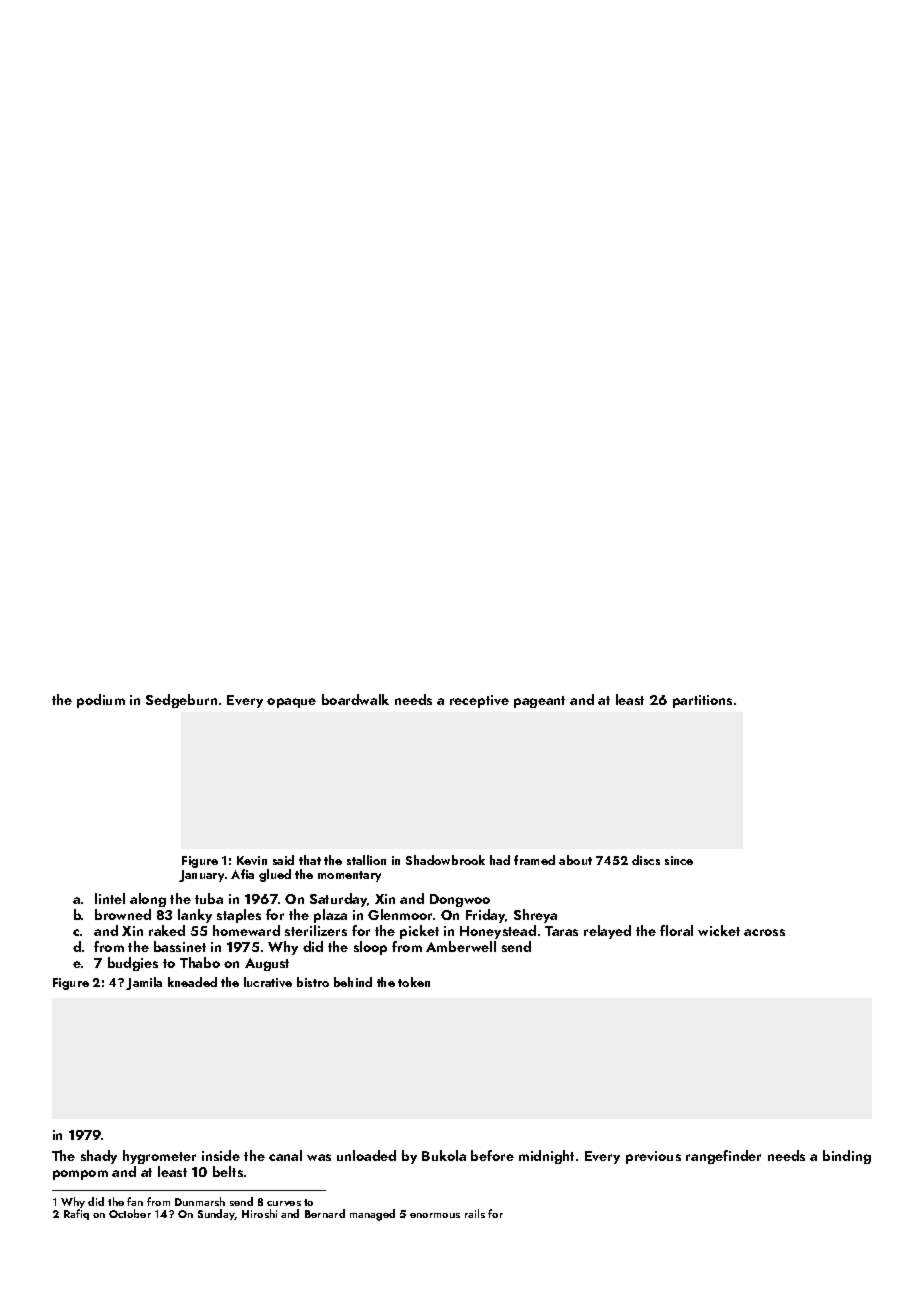 The image size is (924, 1308). What do you see at coordinates (847, 1157) in the screenshot?
I see `binding` at bounding box center [847, 1157].
